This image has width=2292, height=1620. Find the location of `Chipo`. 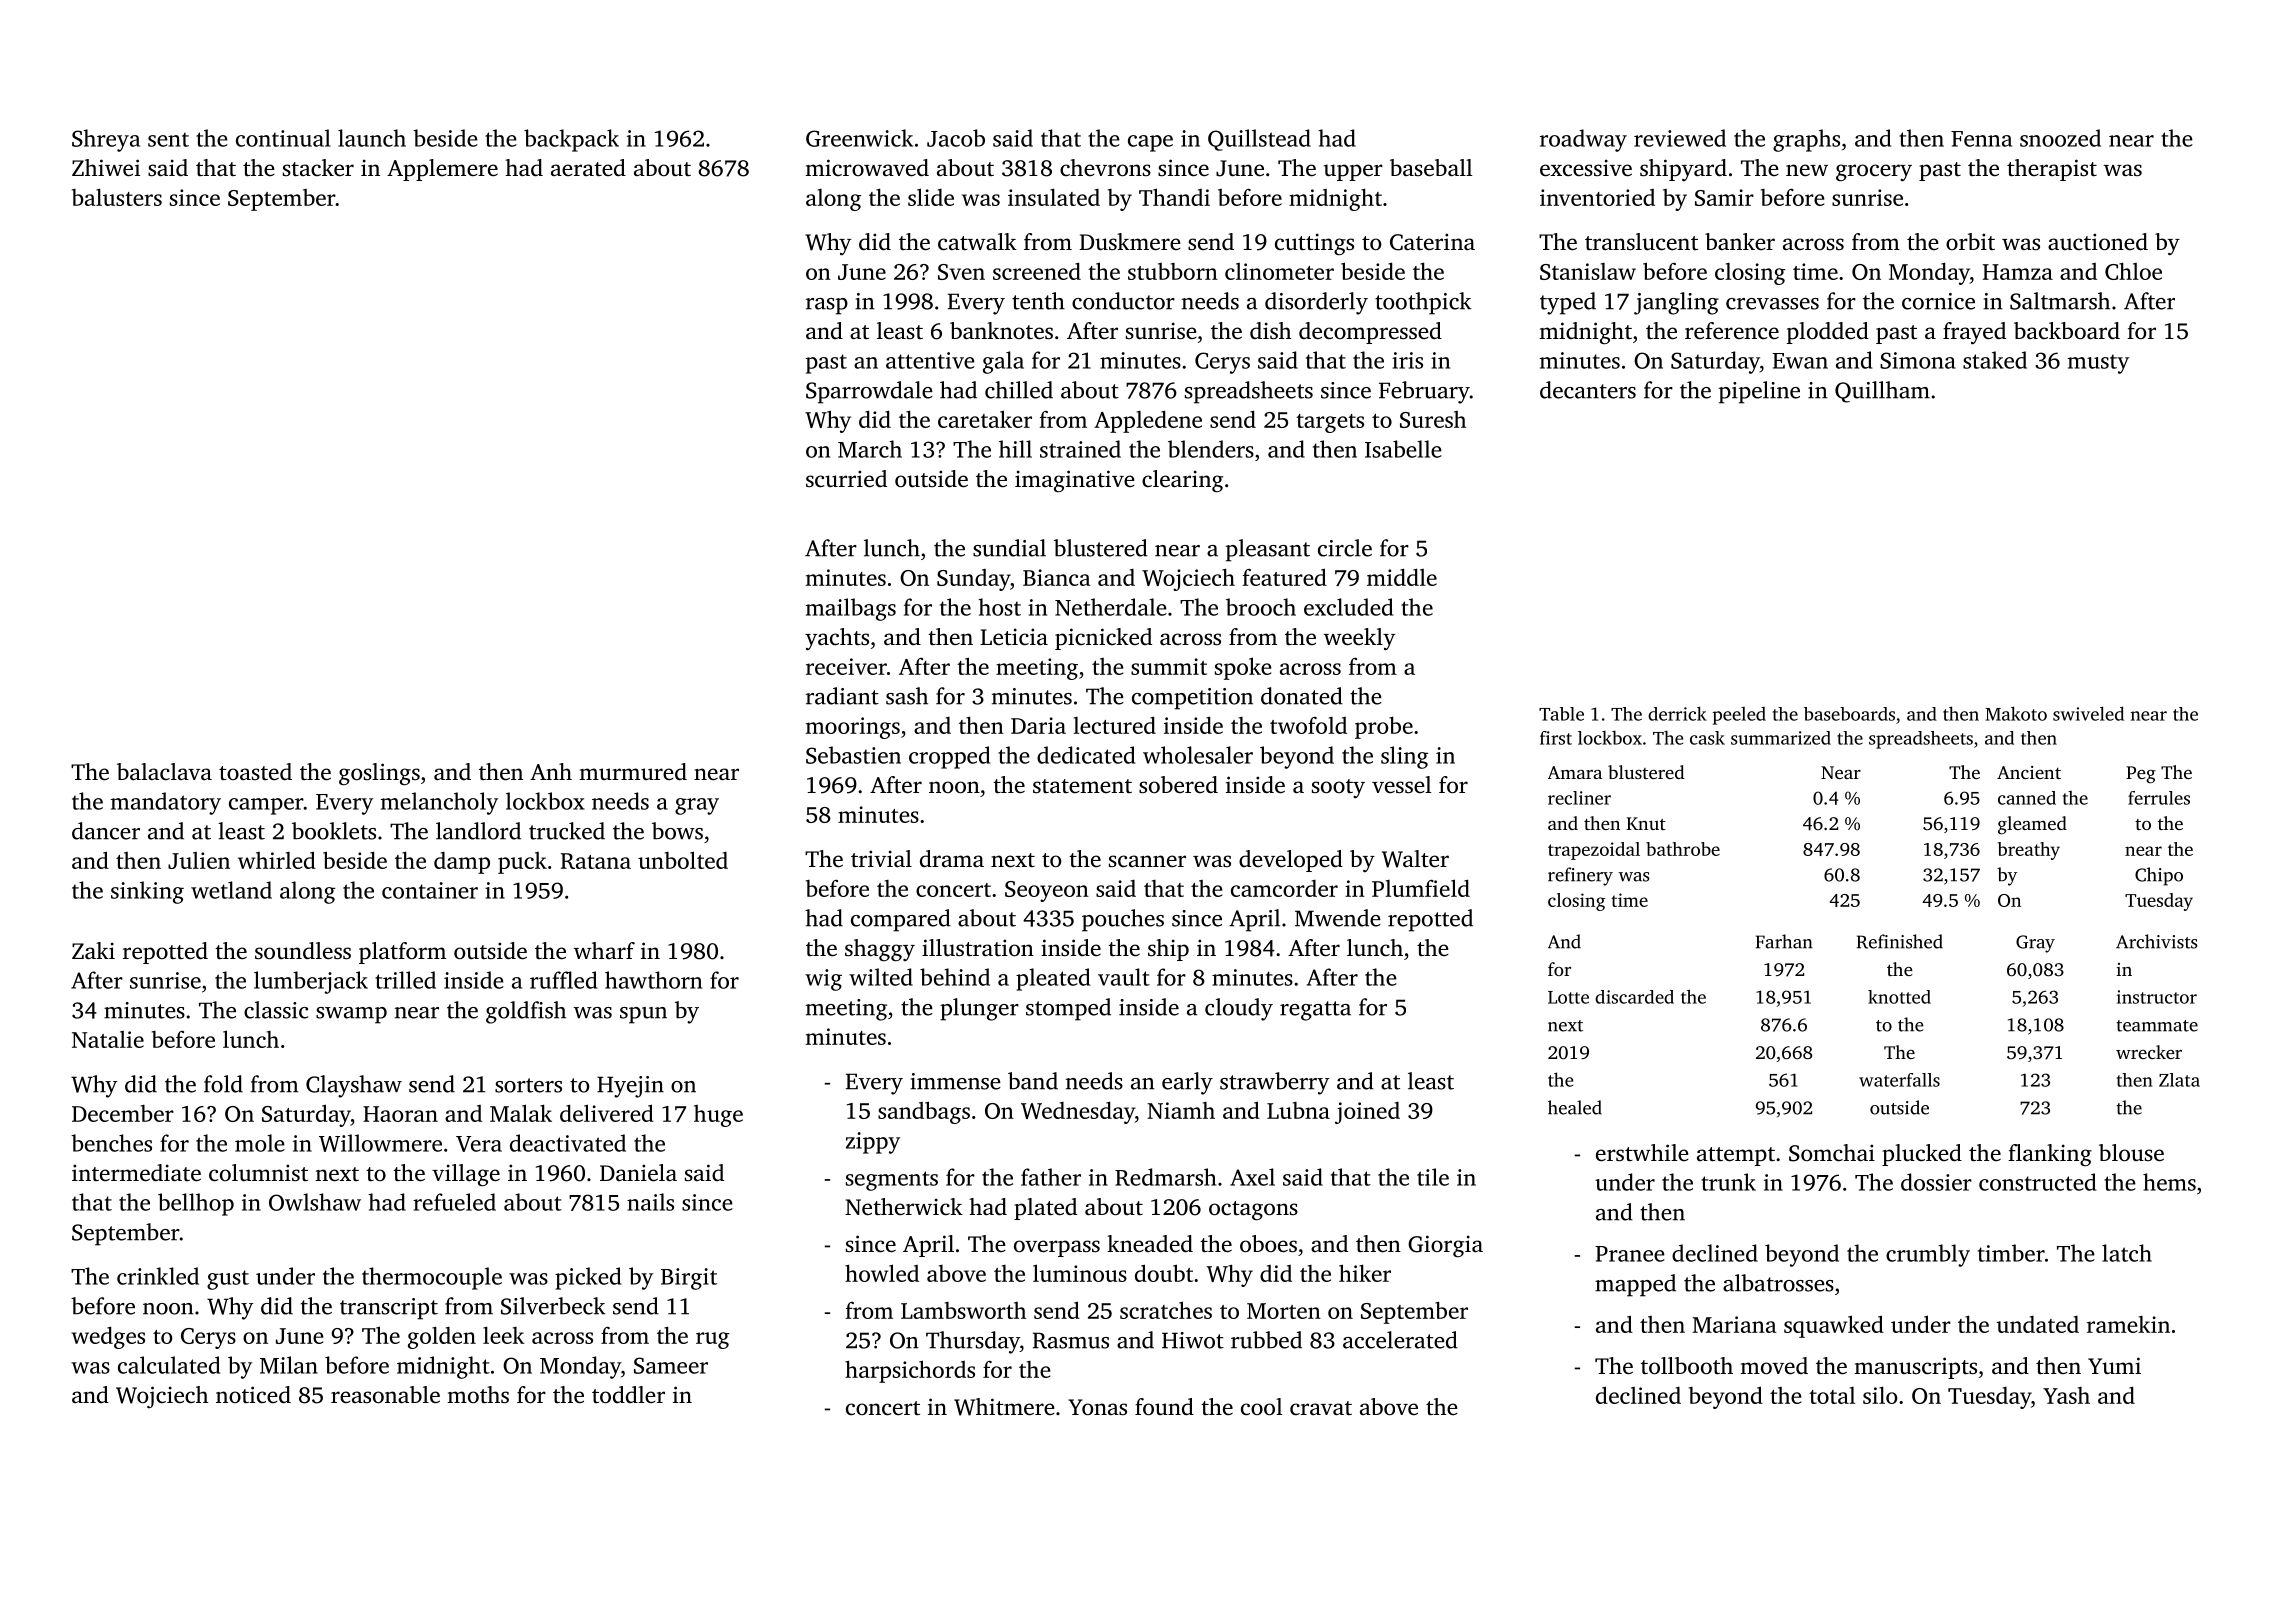

Chipo is located at coordinates (2159, 876).
